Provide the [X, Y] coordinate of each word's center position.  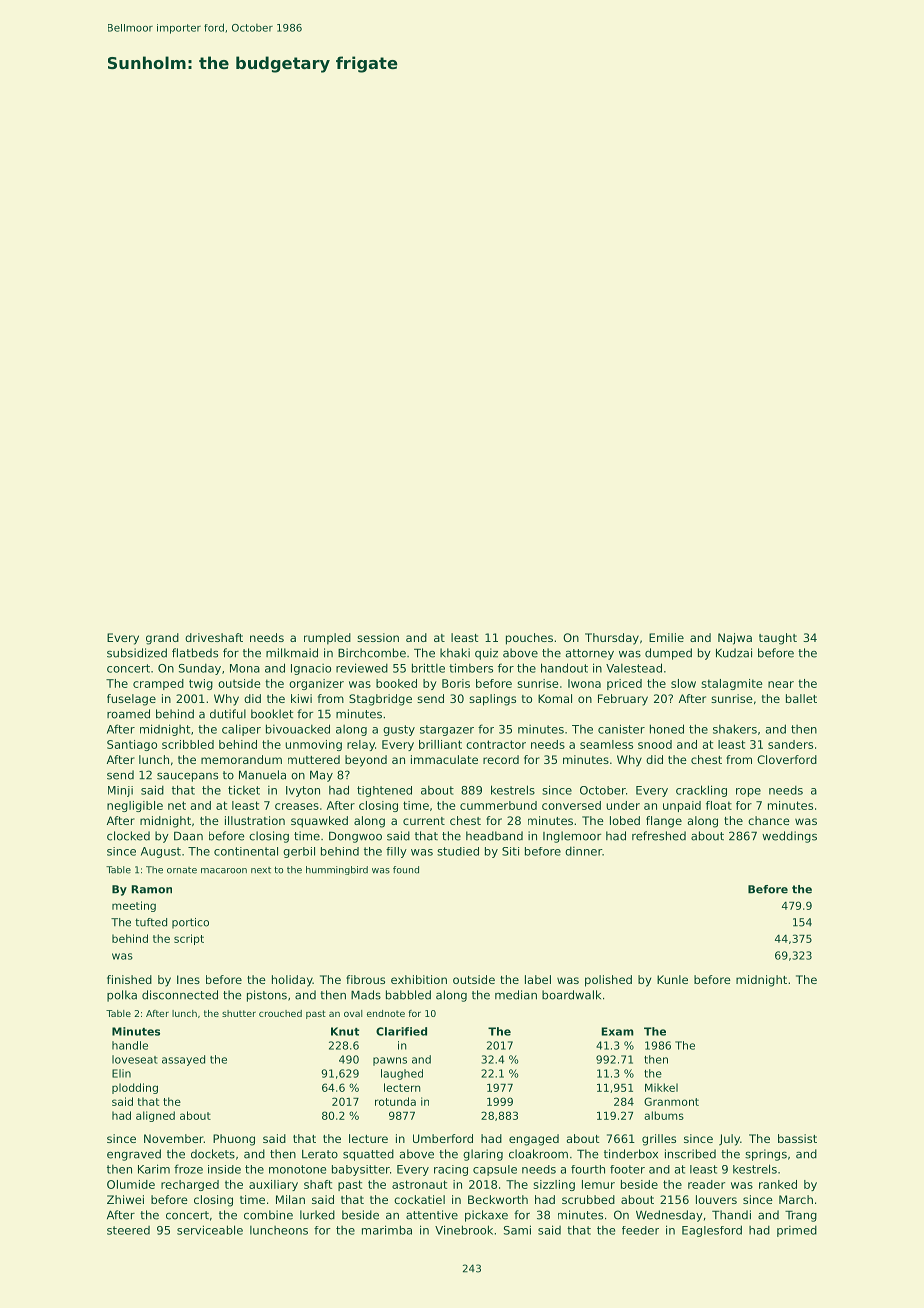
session [378, 637]
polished [608, 981]
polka [122, 996]
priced [624, 684]
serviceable [210, 1230]
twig [201, 684]
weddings [789, 837]
